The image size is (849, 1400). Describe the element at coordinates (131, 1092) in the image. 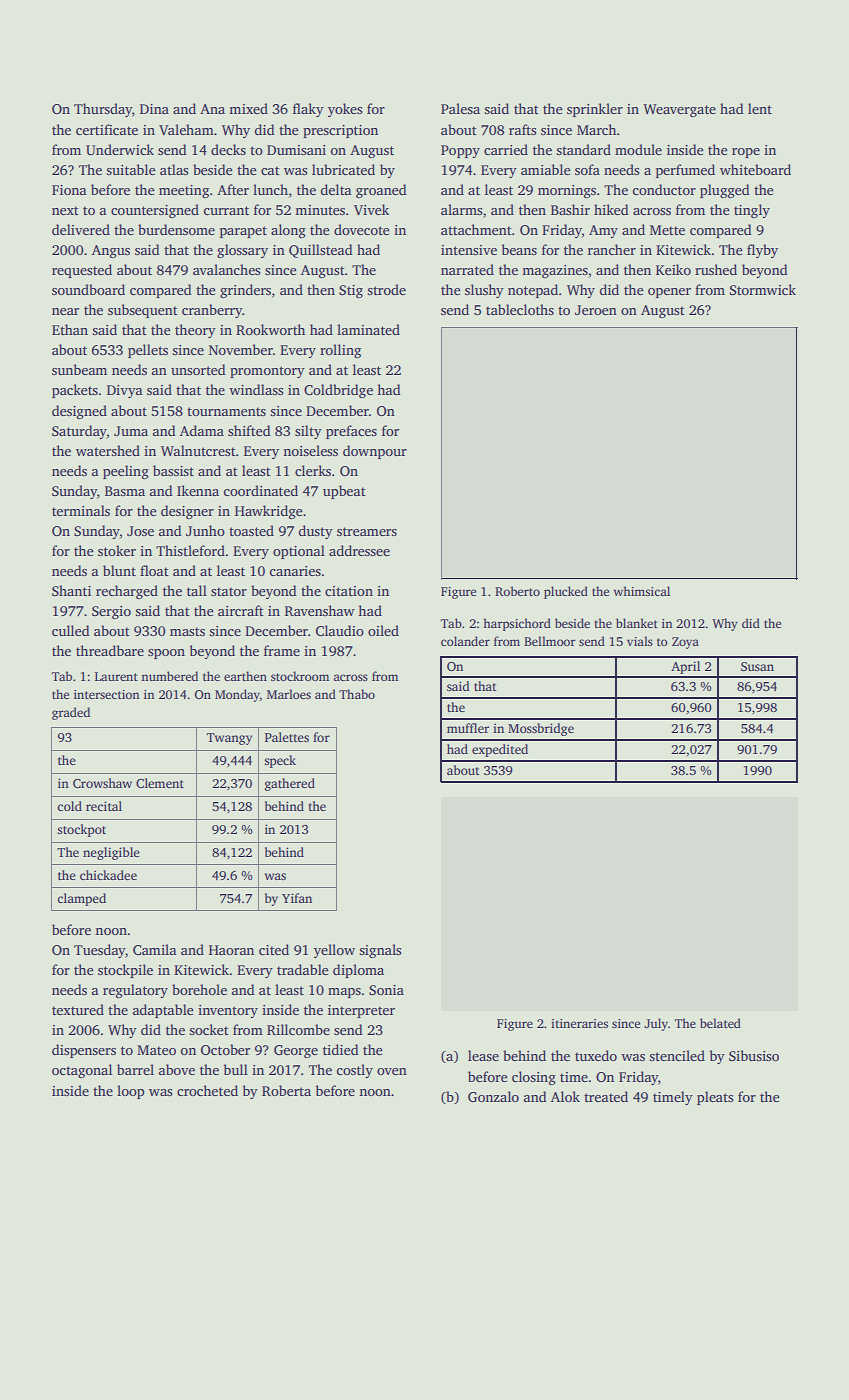

I see `loop` at that location.
